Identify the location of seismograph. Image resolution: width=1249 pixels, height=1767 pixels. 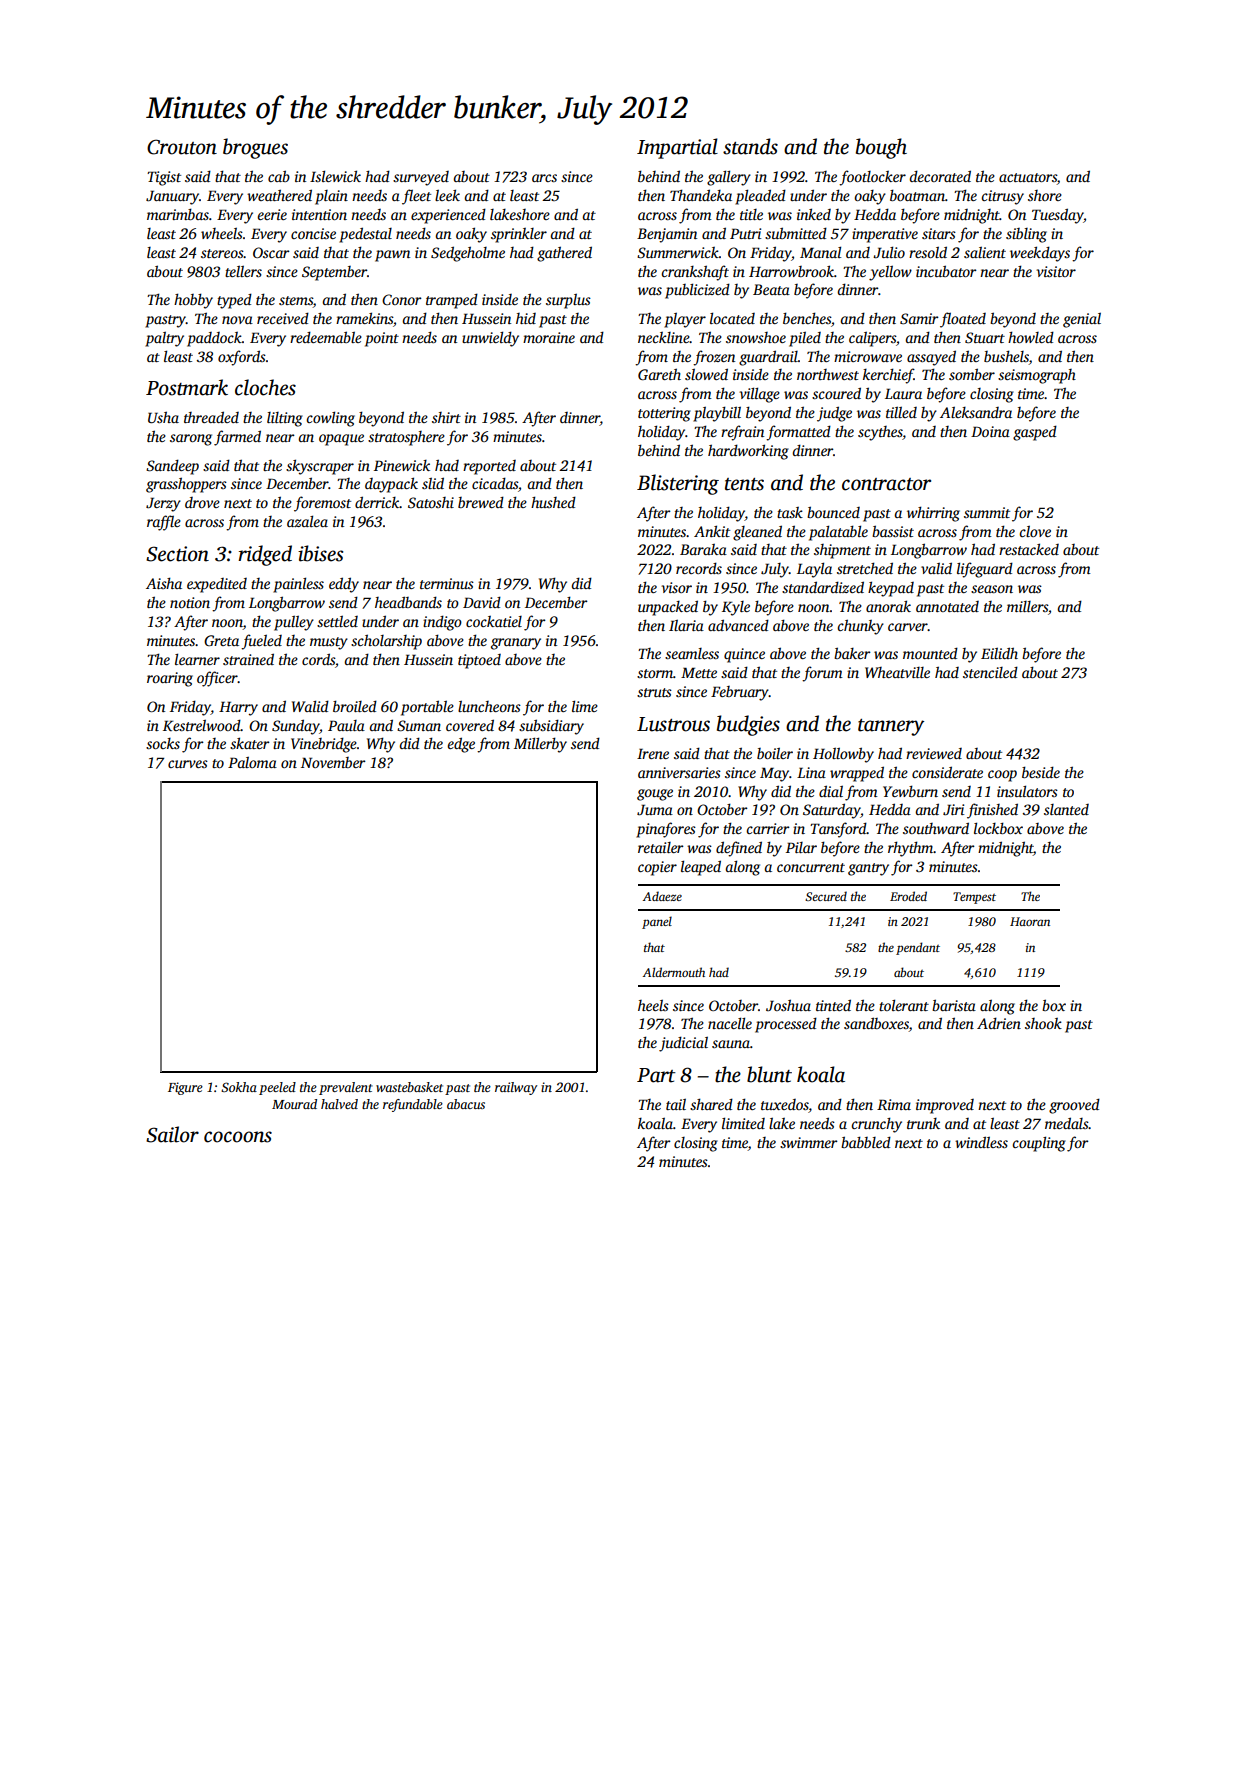
(1037, 376).
